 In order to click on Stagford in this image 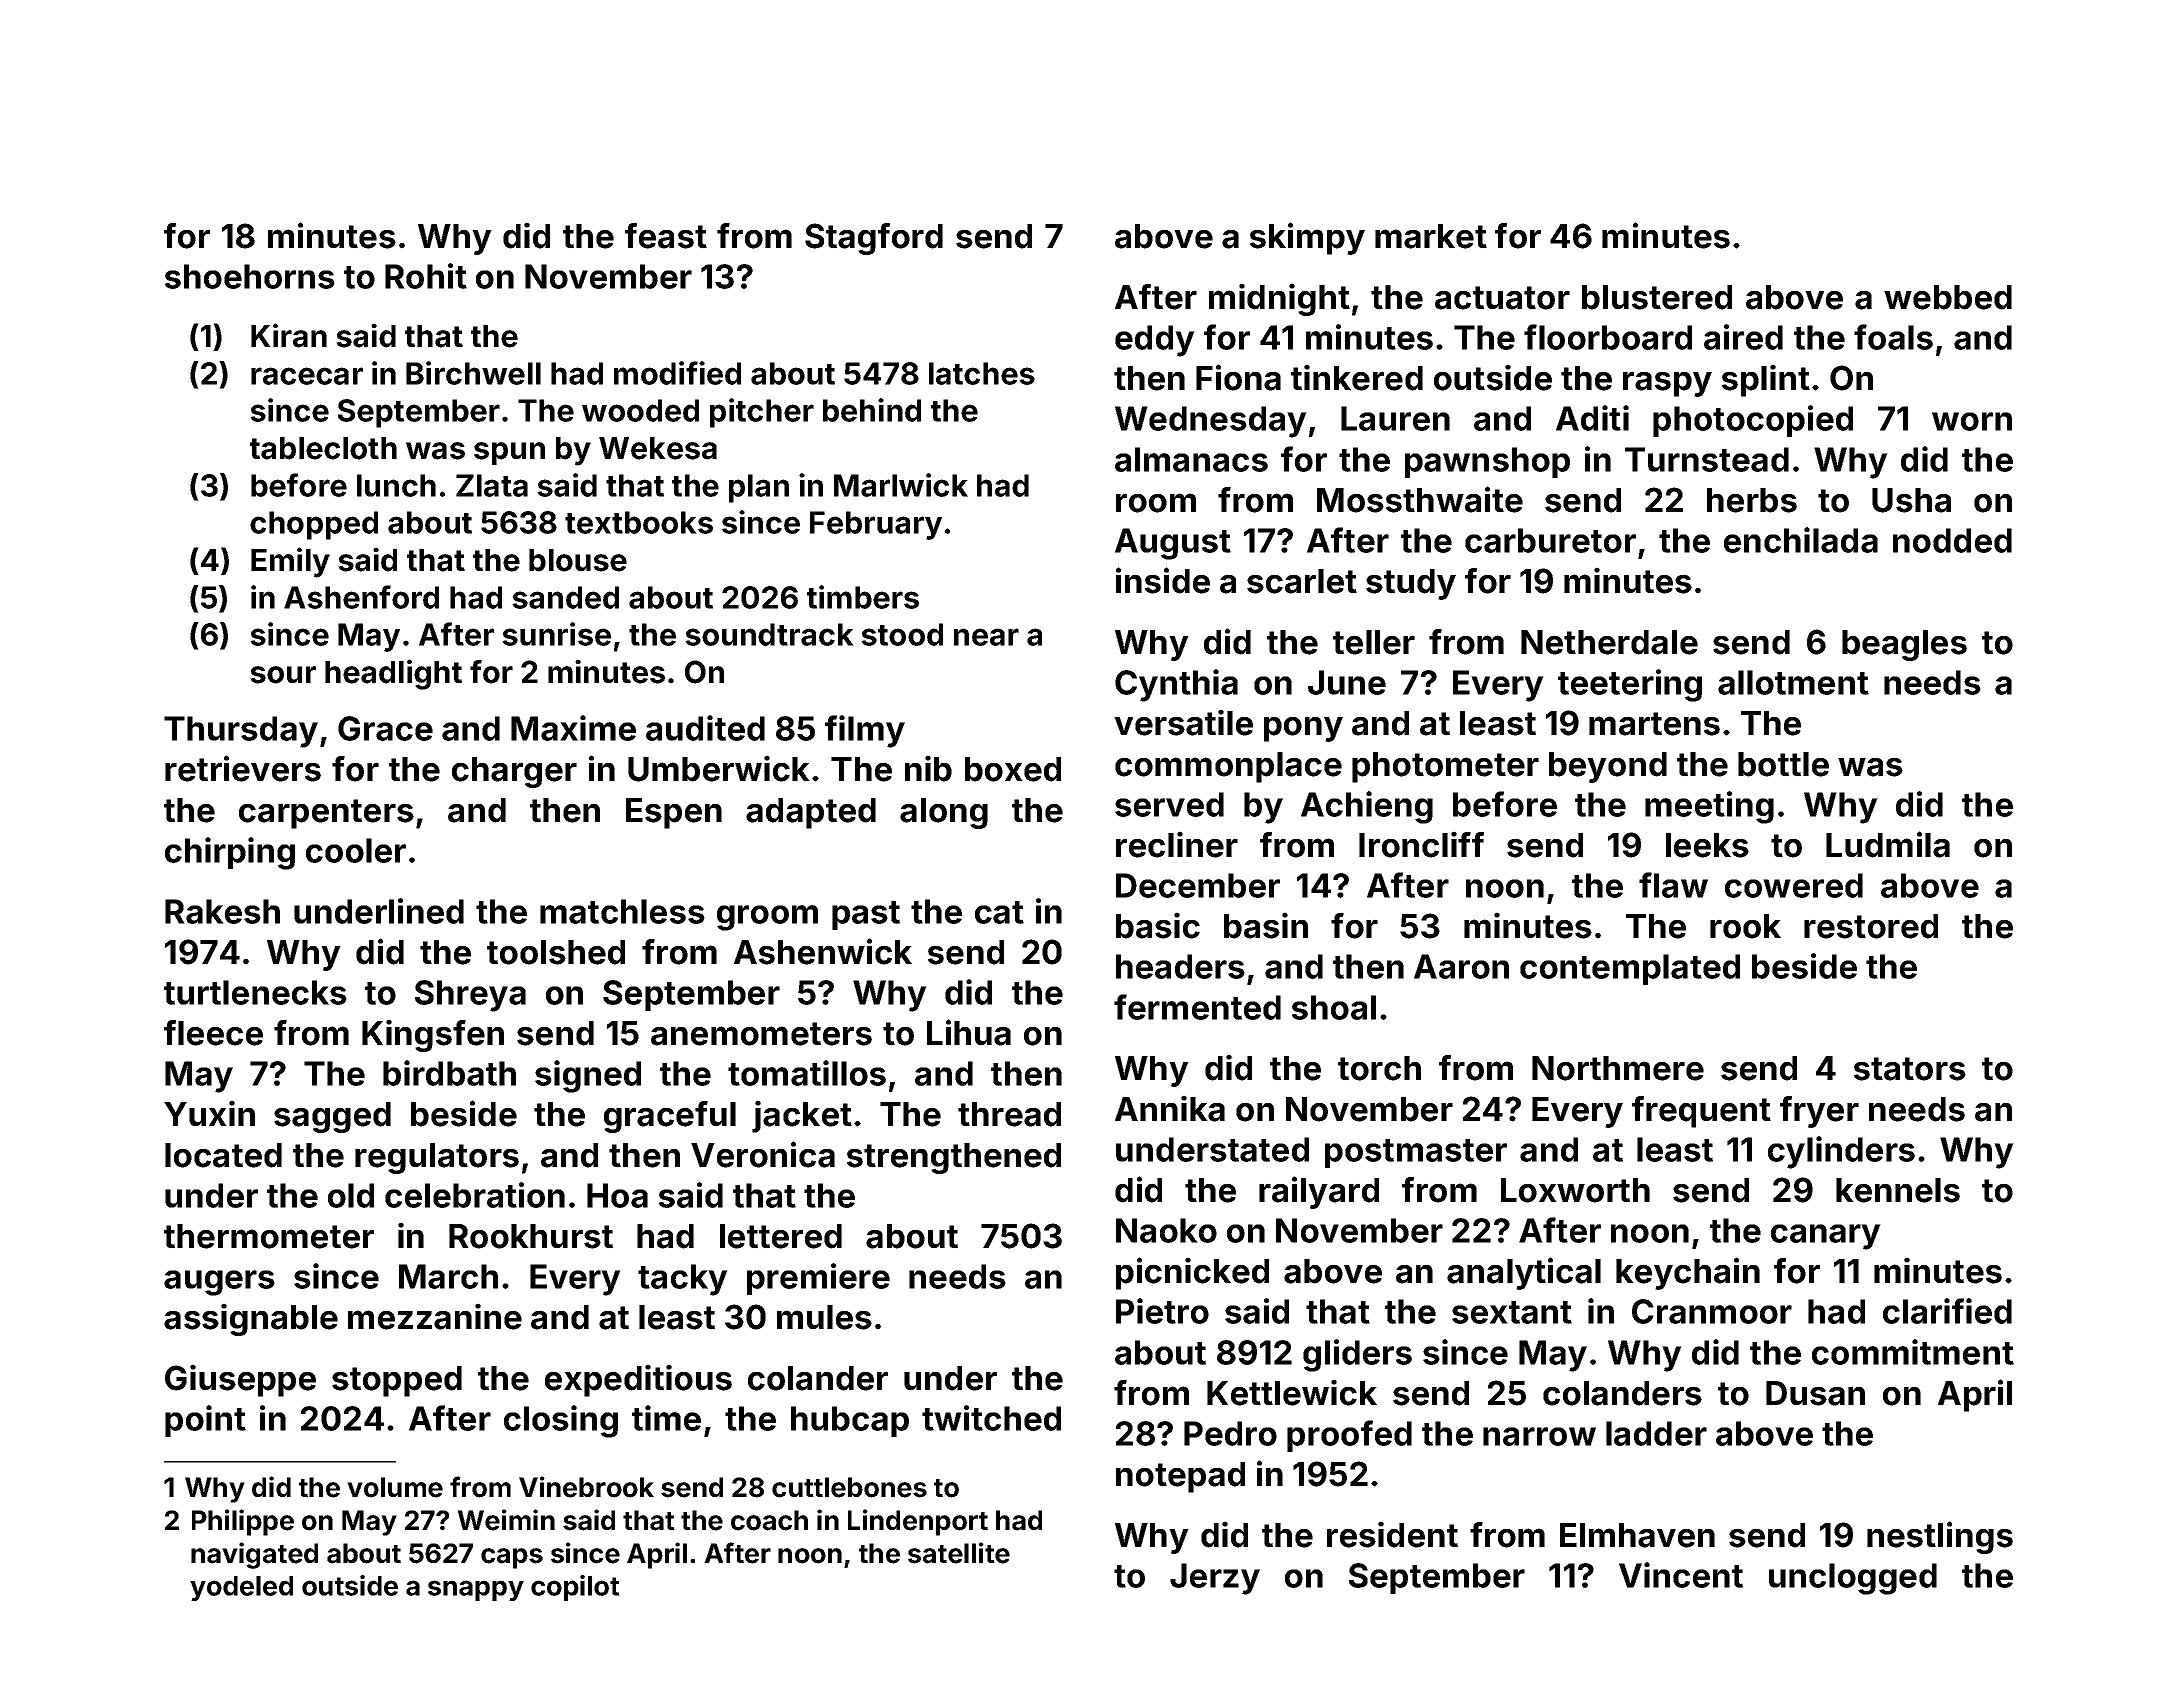, I will do `click(874, 239)`.
